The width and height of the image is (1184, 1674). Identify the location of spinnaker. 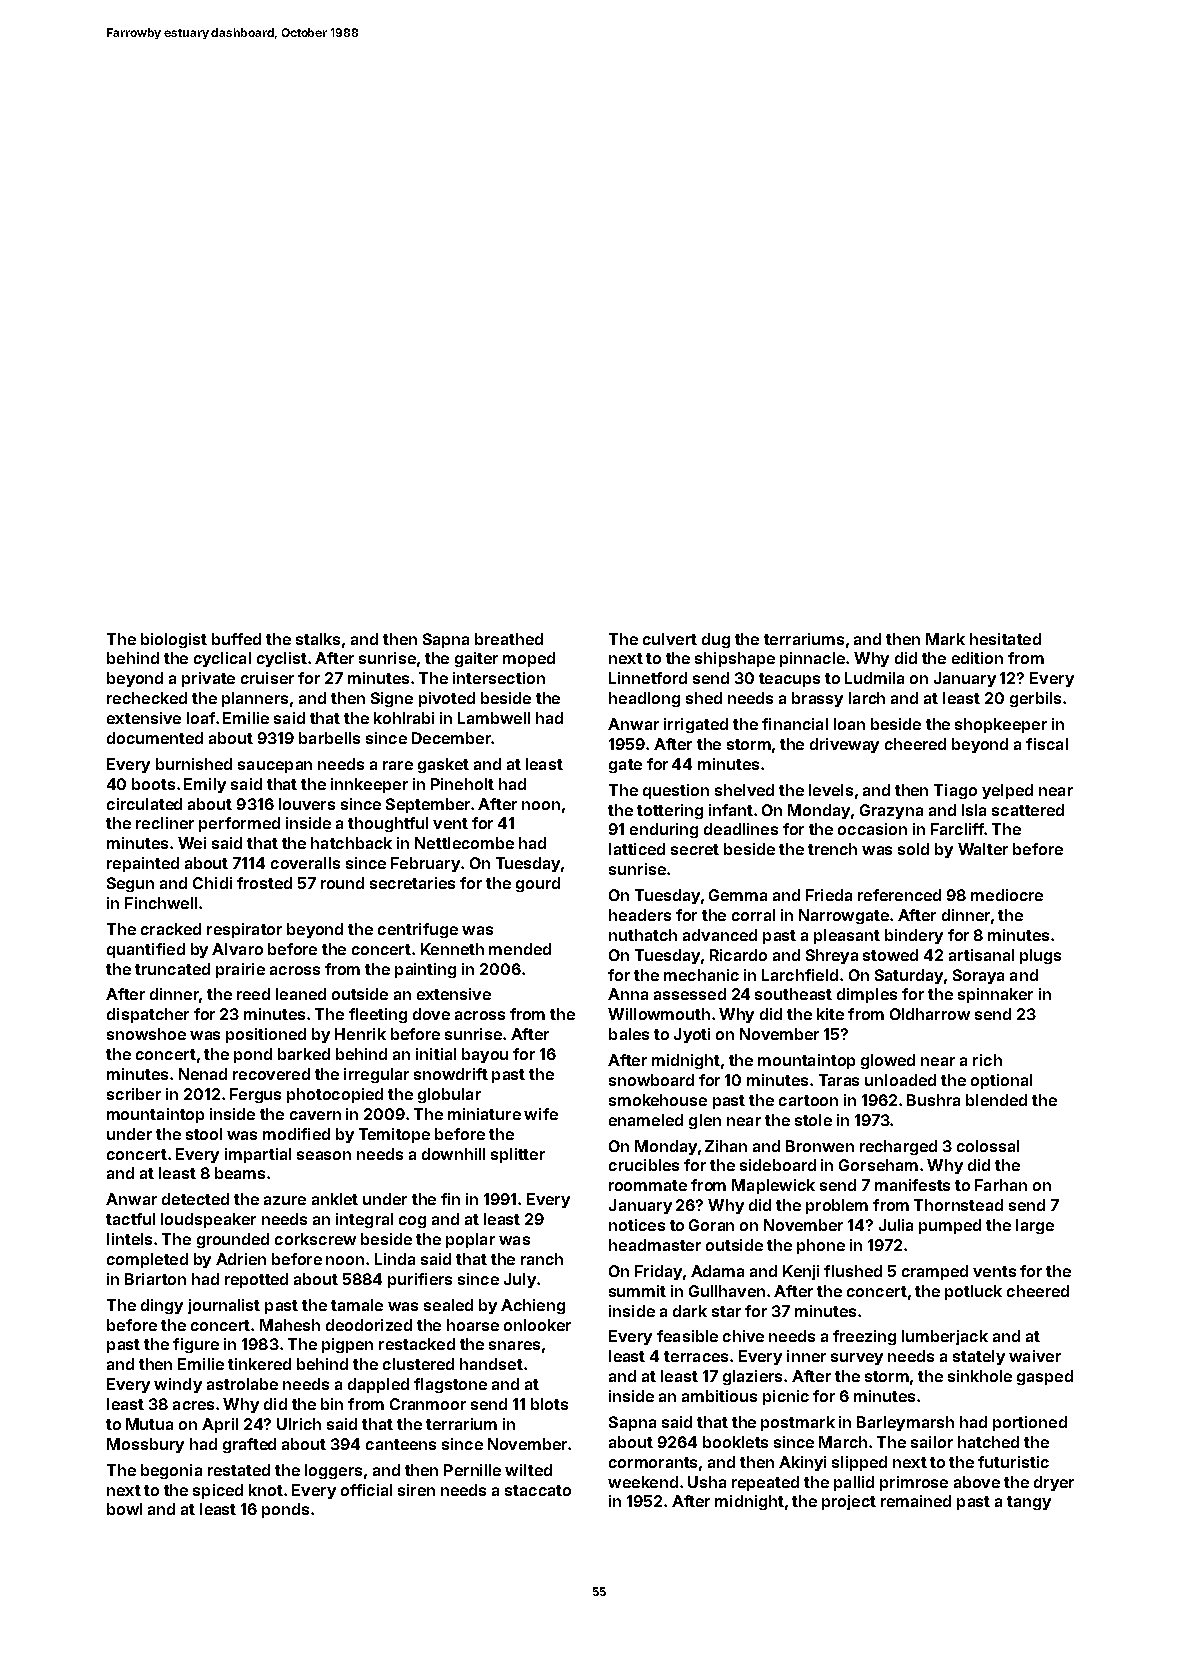
(995, 995).
